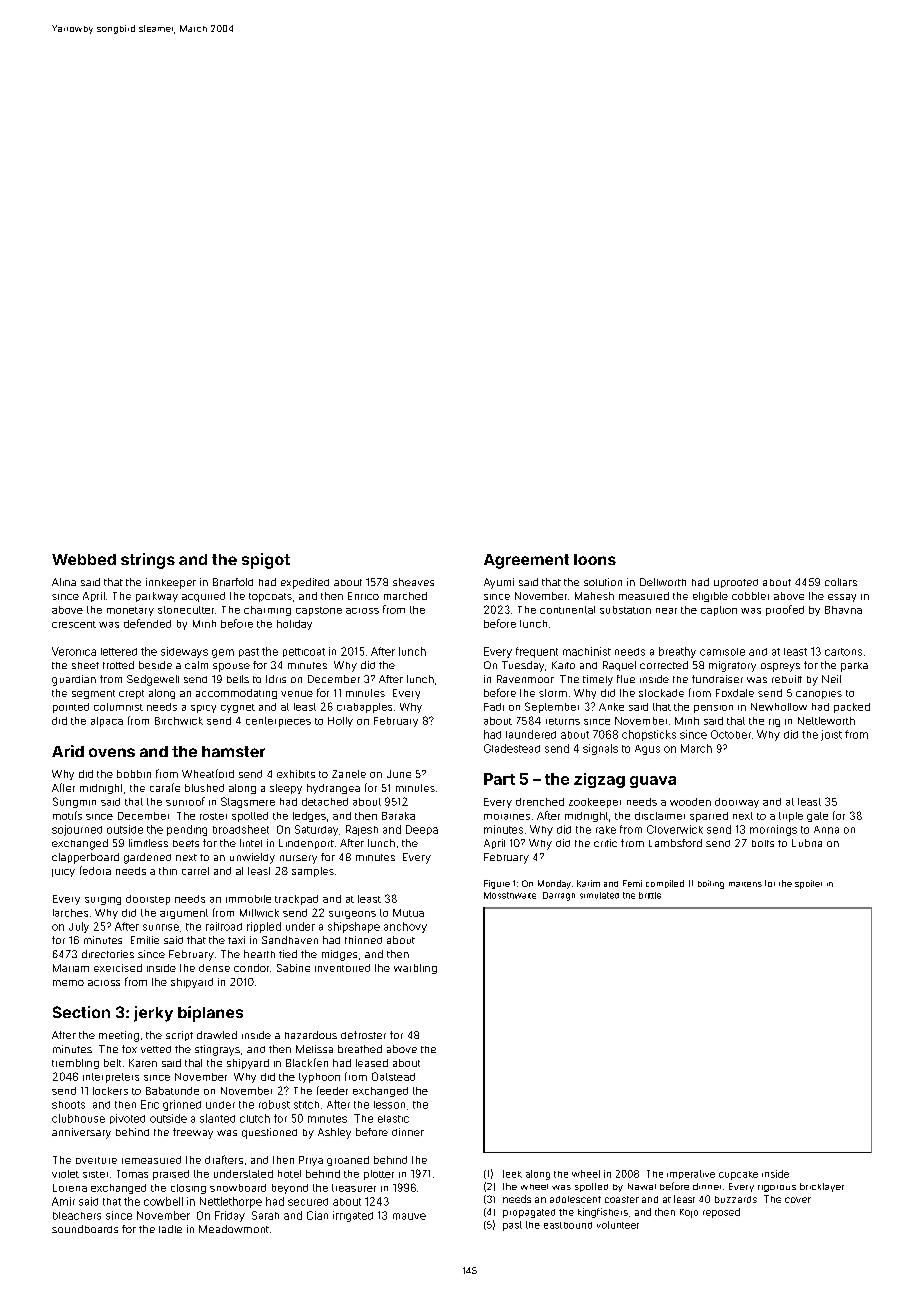  Describe the element at coordinates (826, 721) in the screenshot. I see `Nettleworth` at that location.
